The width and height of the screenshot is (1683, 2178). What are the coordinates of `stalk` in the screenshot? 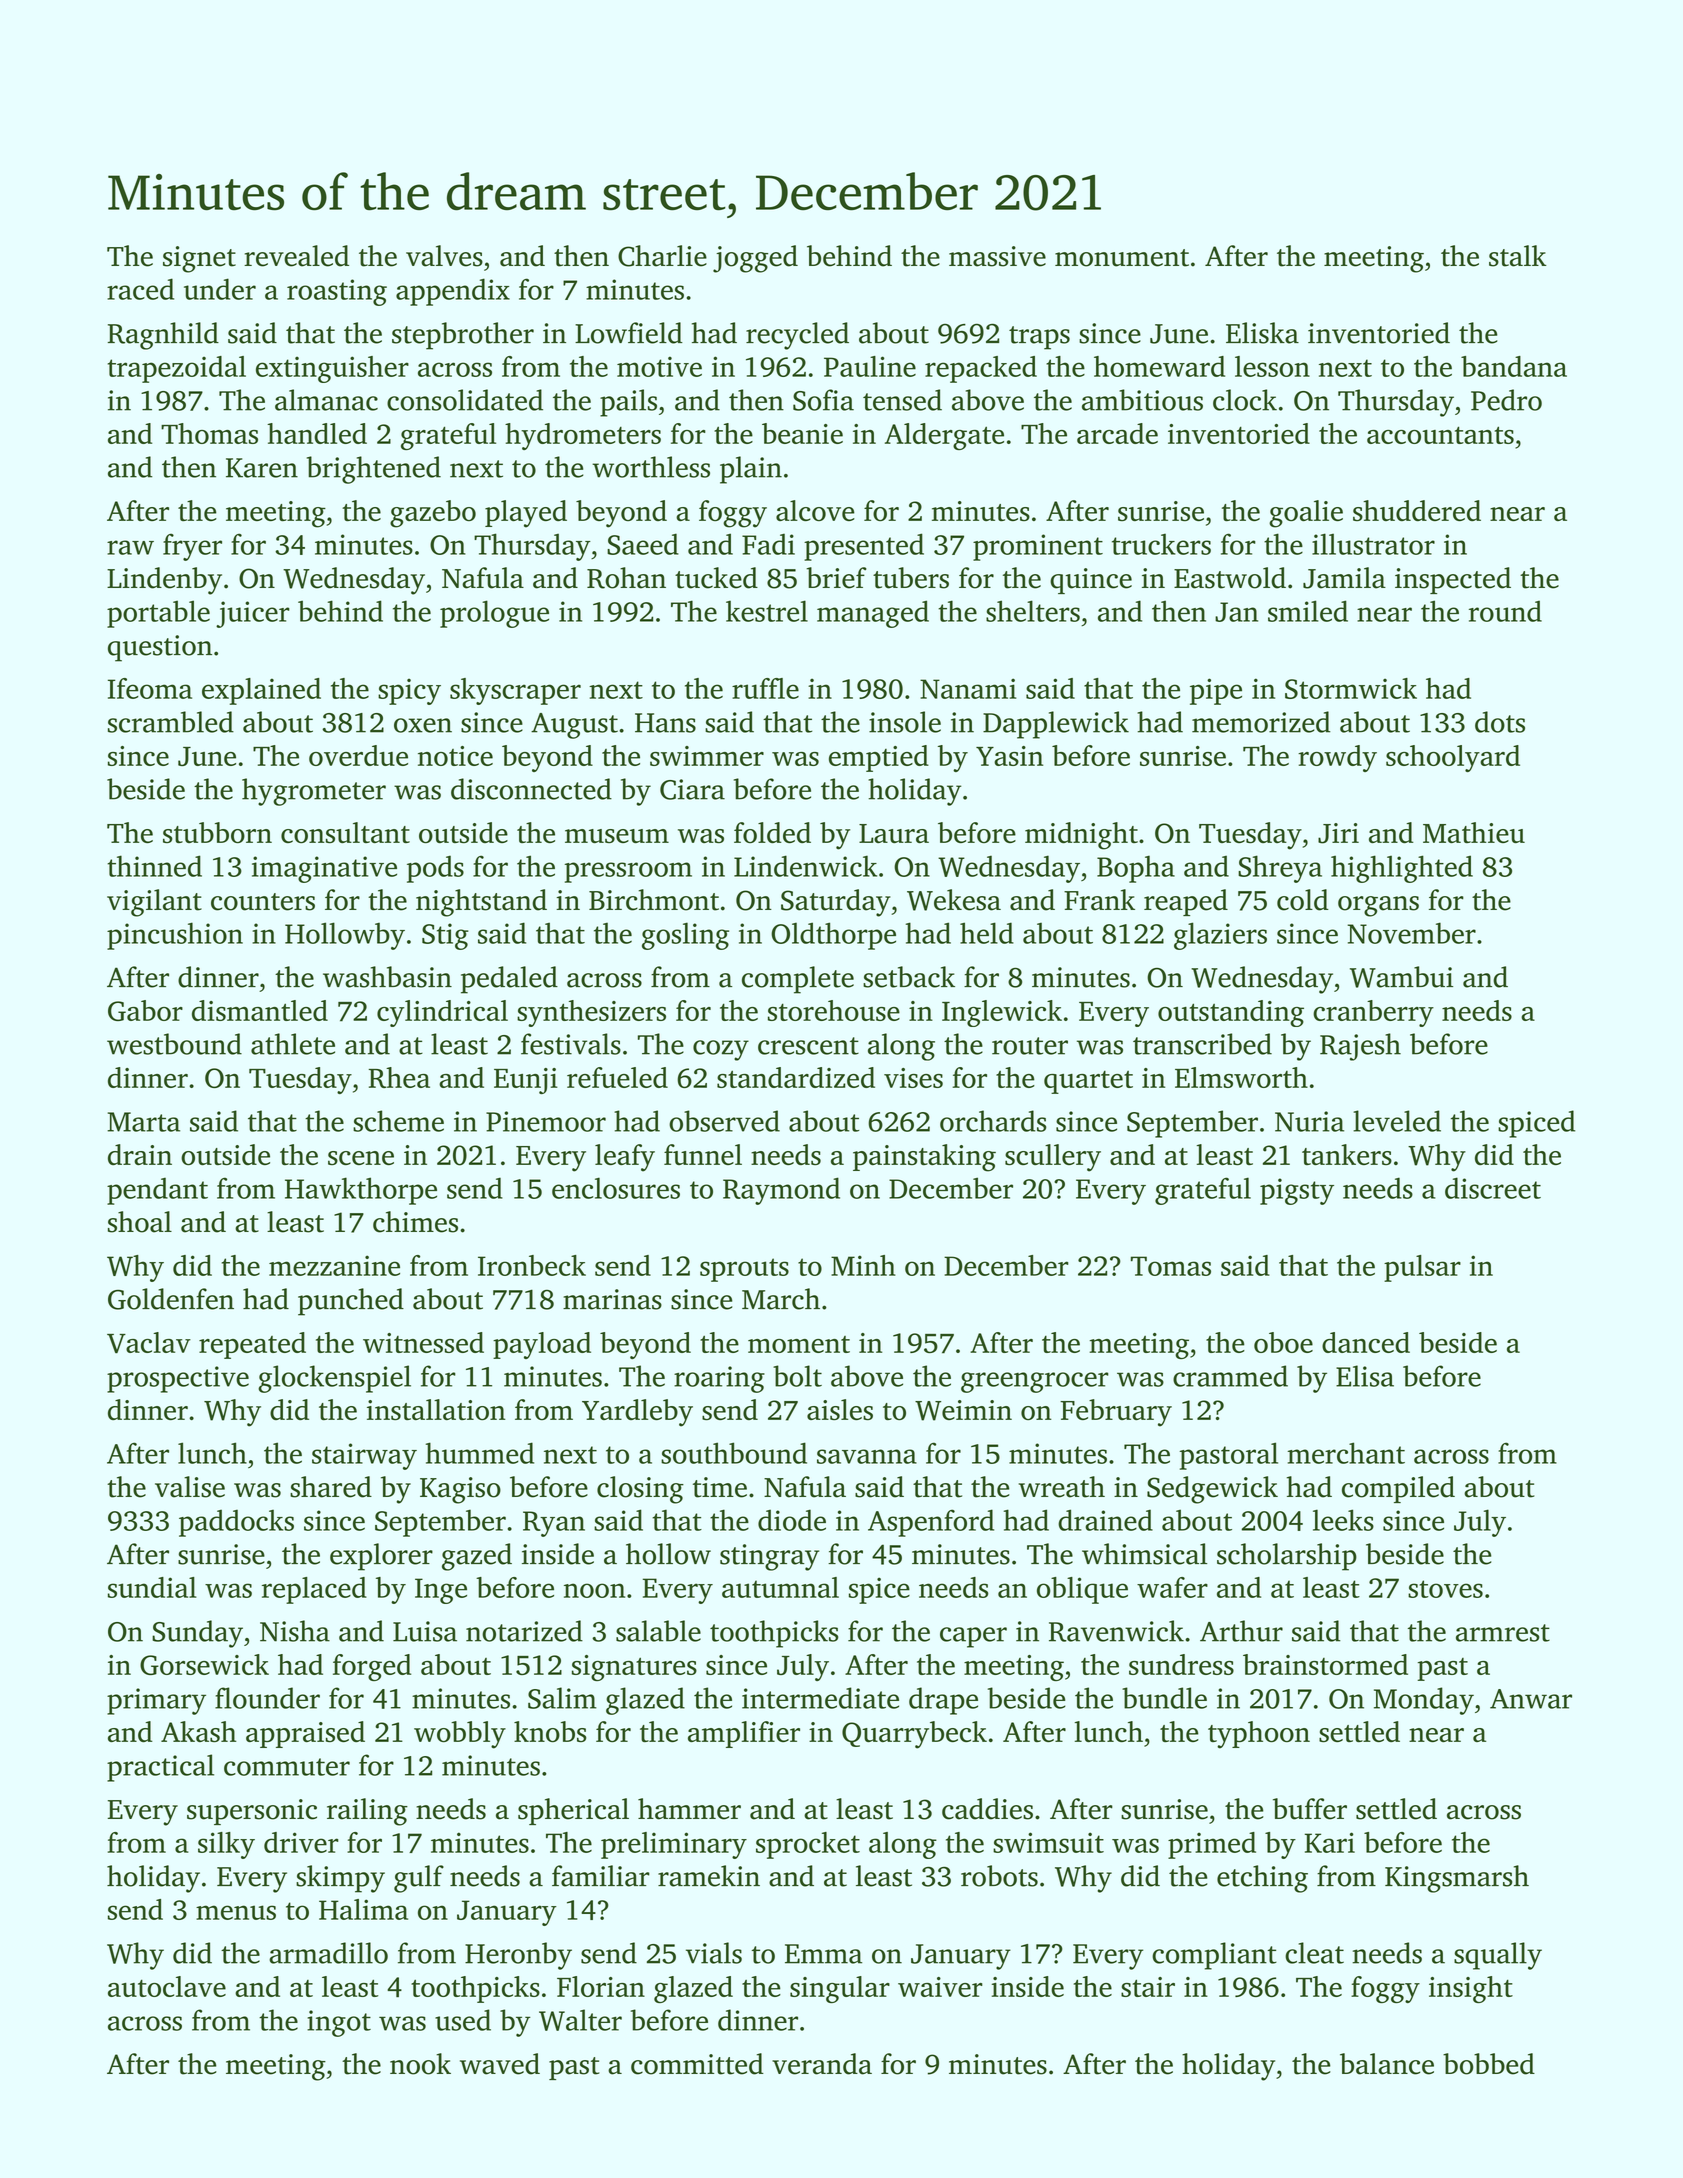 It's located at (1518, 256).
